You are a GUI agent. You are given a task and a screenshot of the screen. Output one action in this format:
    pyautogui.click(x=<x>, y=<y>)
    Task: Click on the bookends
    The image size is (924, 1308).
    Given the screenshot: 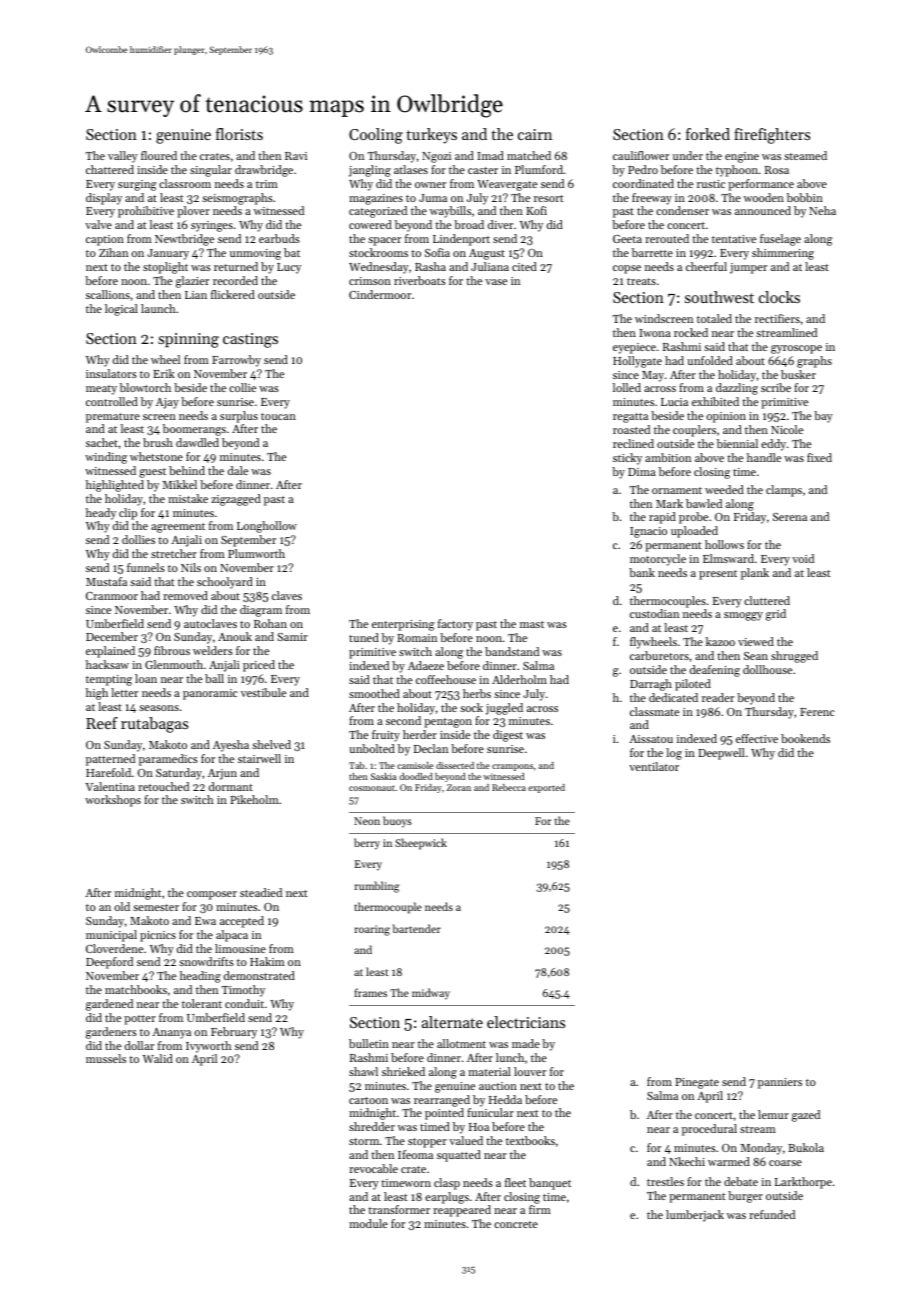 What is the action you would take?
    pyautogui.click(x=805, y=738)
